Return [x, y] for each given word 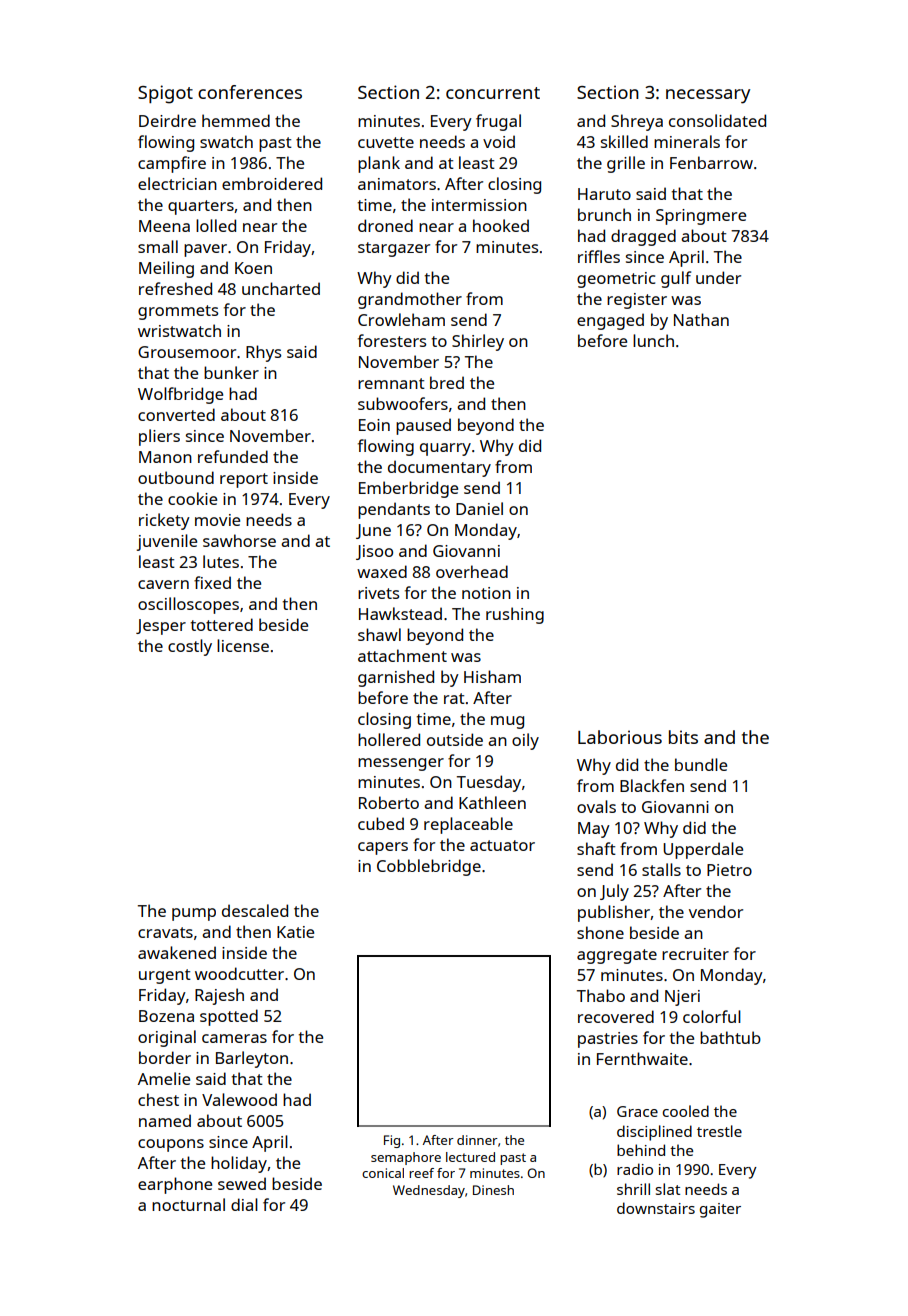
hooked [501, 225]
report [244, 480]
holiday [239, 1164]
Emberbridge [408, 489]
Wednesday [429, 1191]
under [718, 277]
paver [205, 250]
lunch [653, 340]
